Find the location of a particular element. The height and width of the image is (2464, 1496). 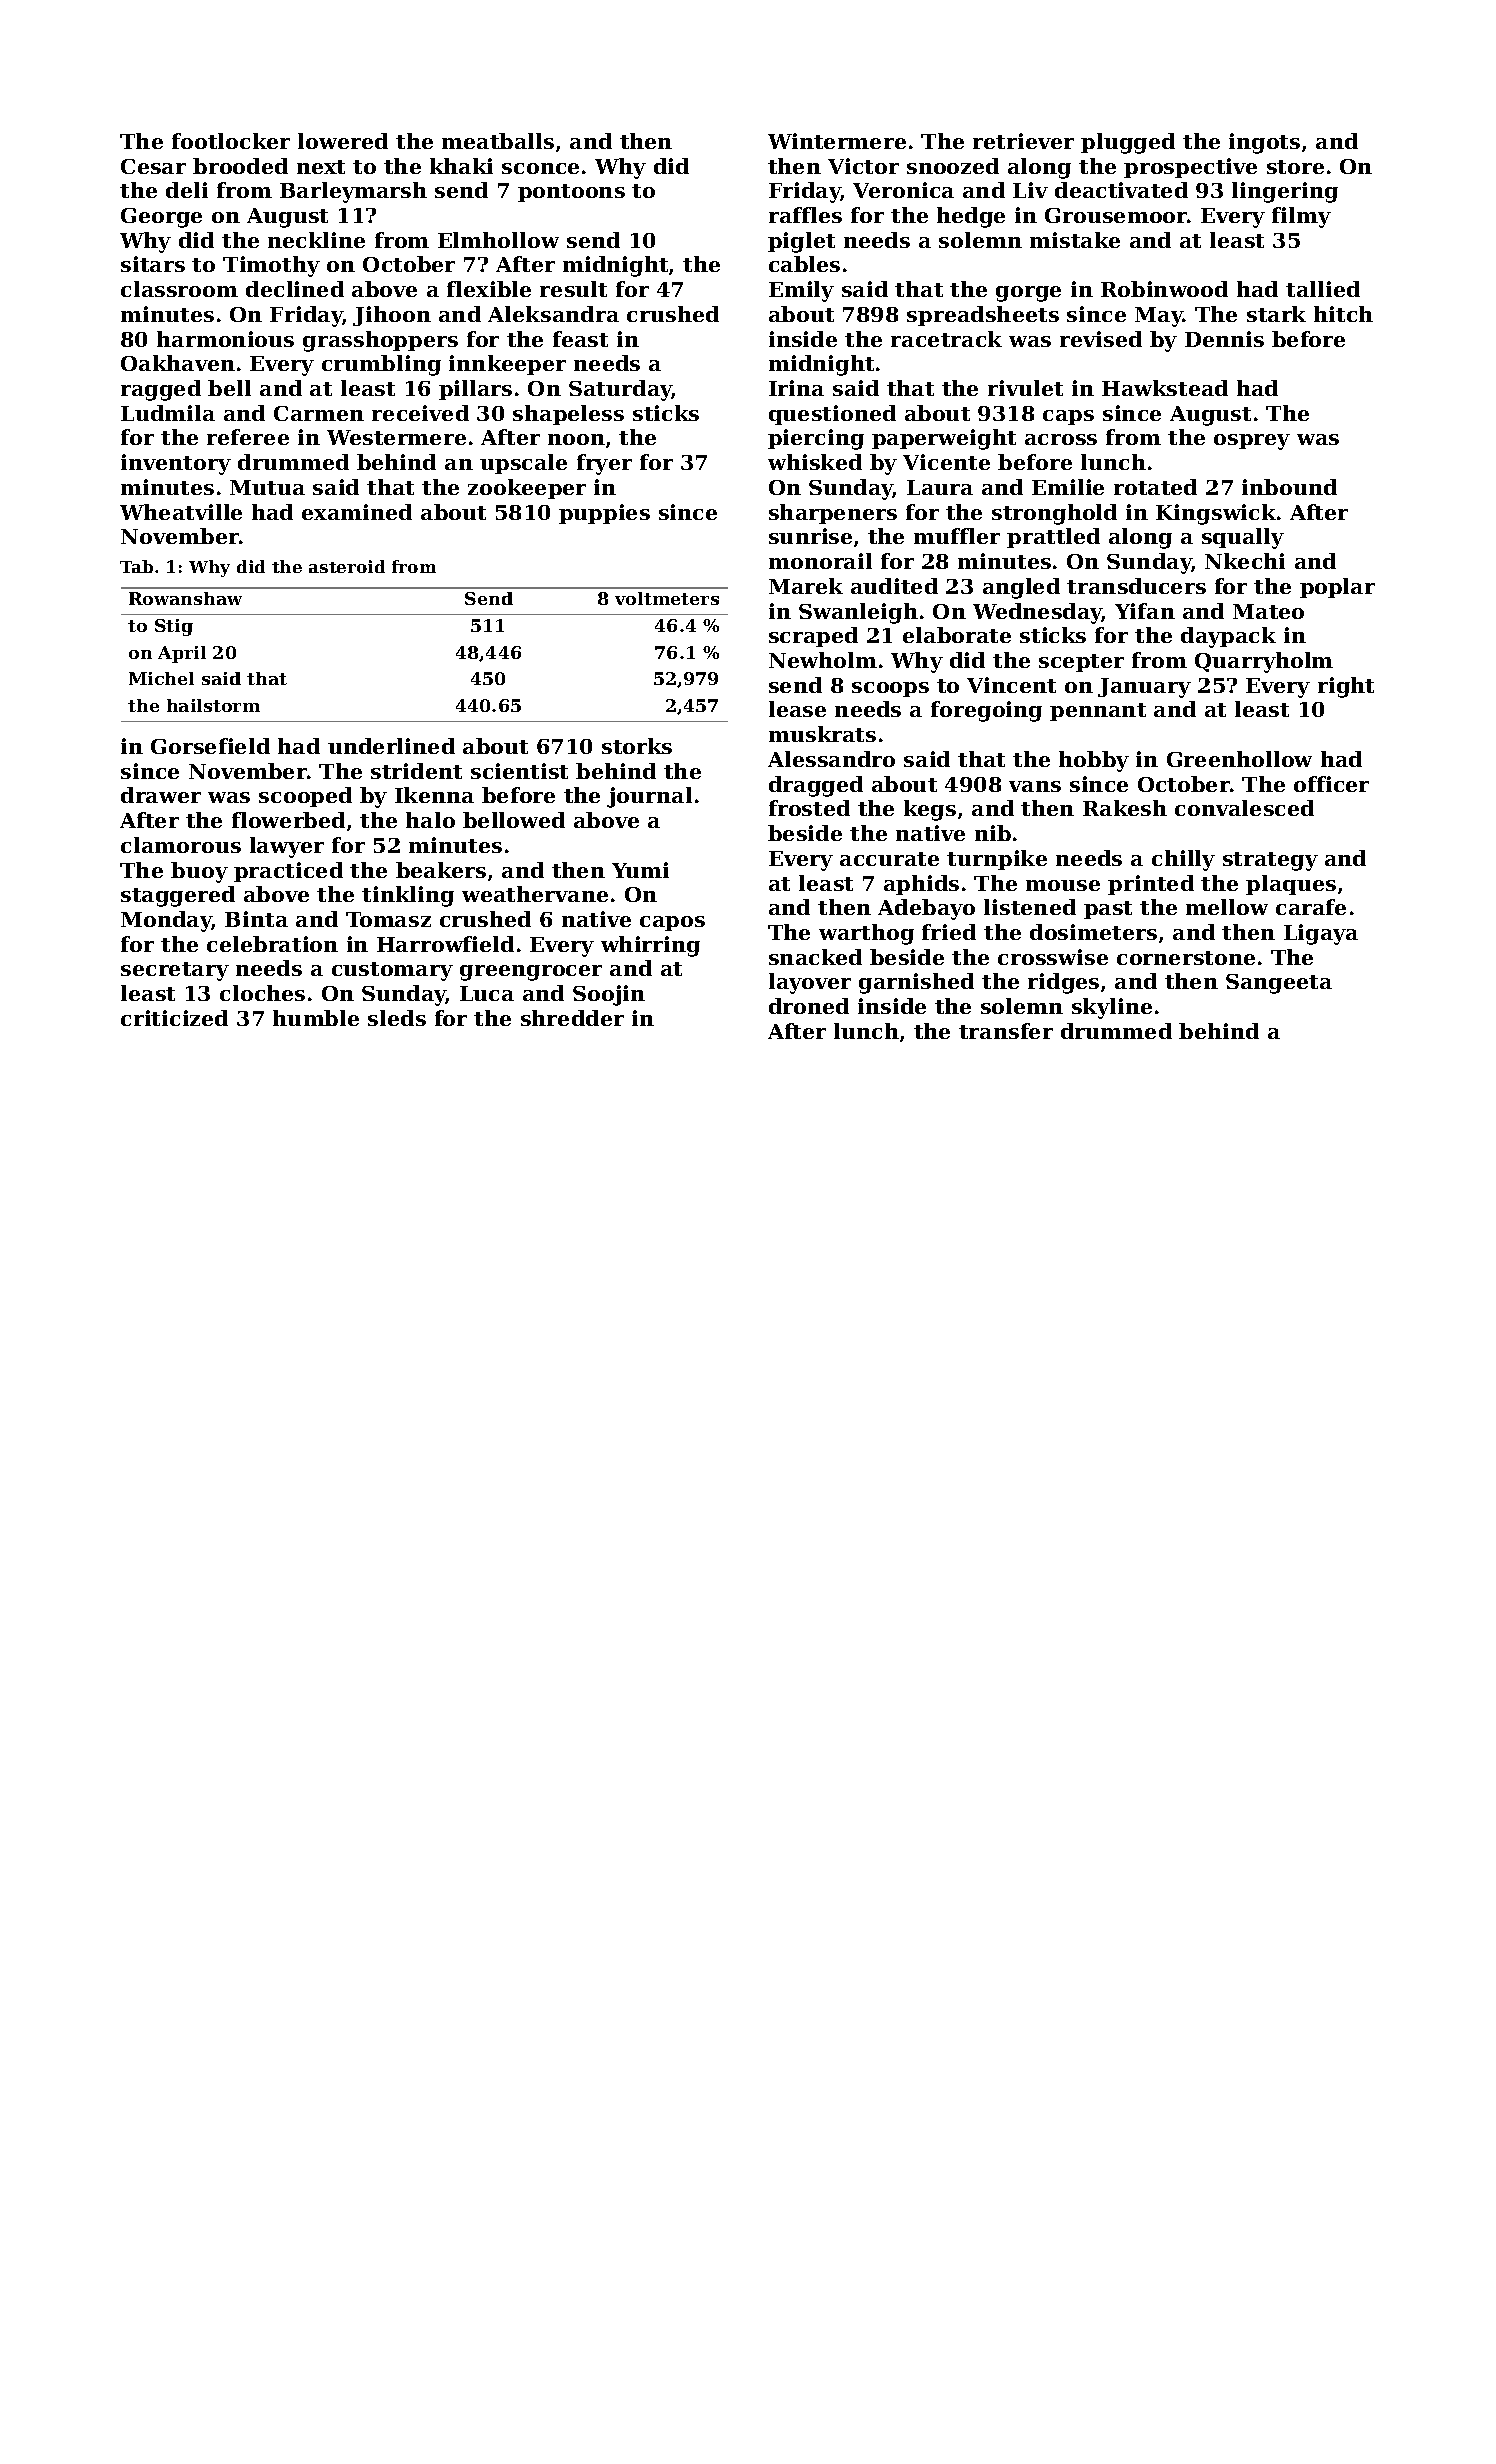

angled is located at coordinates (1021, 588).
